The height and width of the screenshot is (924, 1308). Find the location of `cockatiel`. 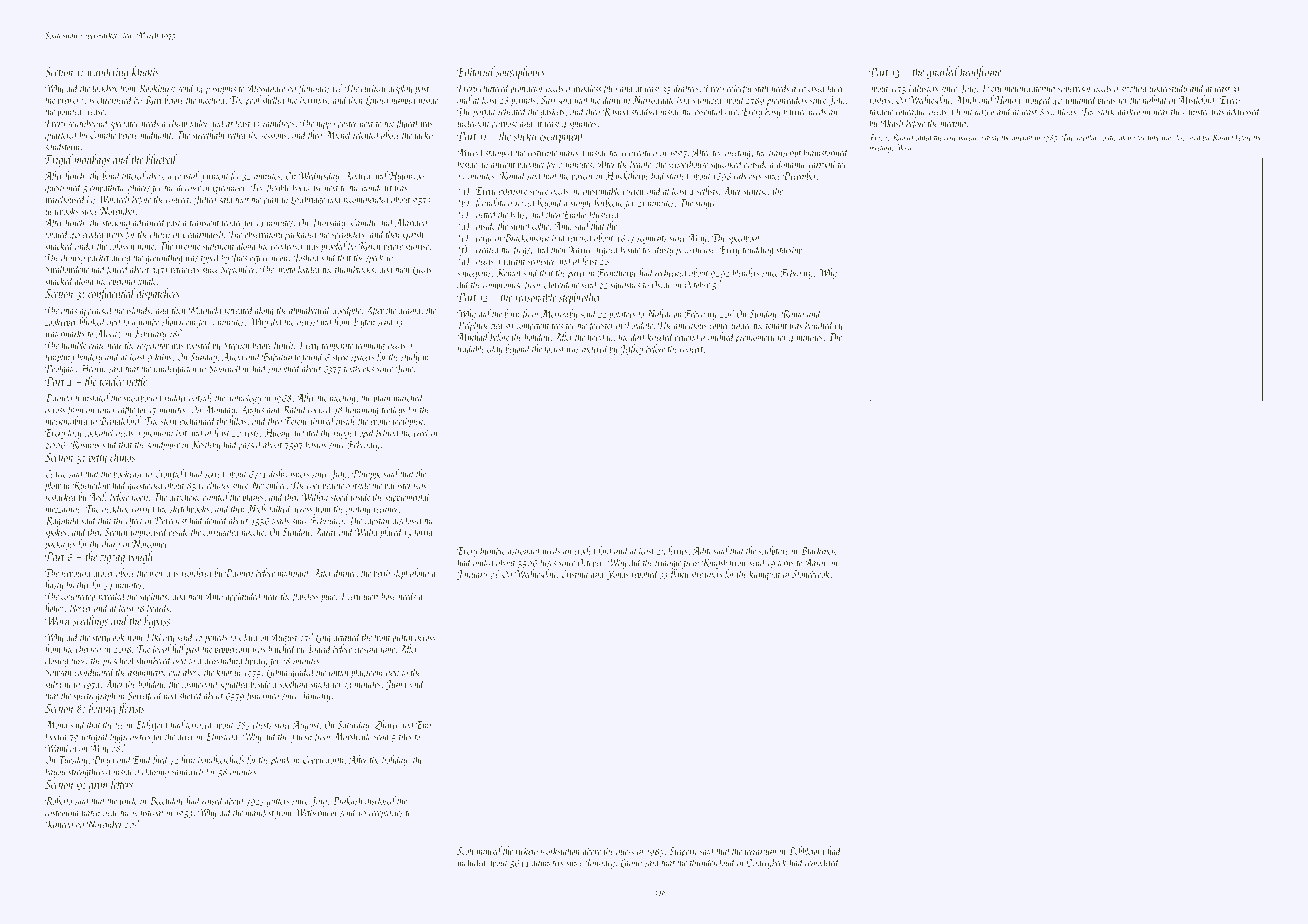

cockatiel is located at coordinates (99, 432).
